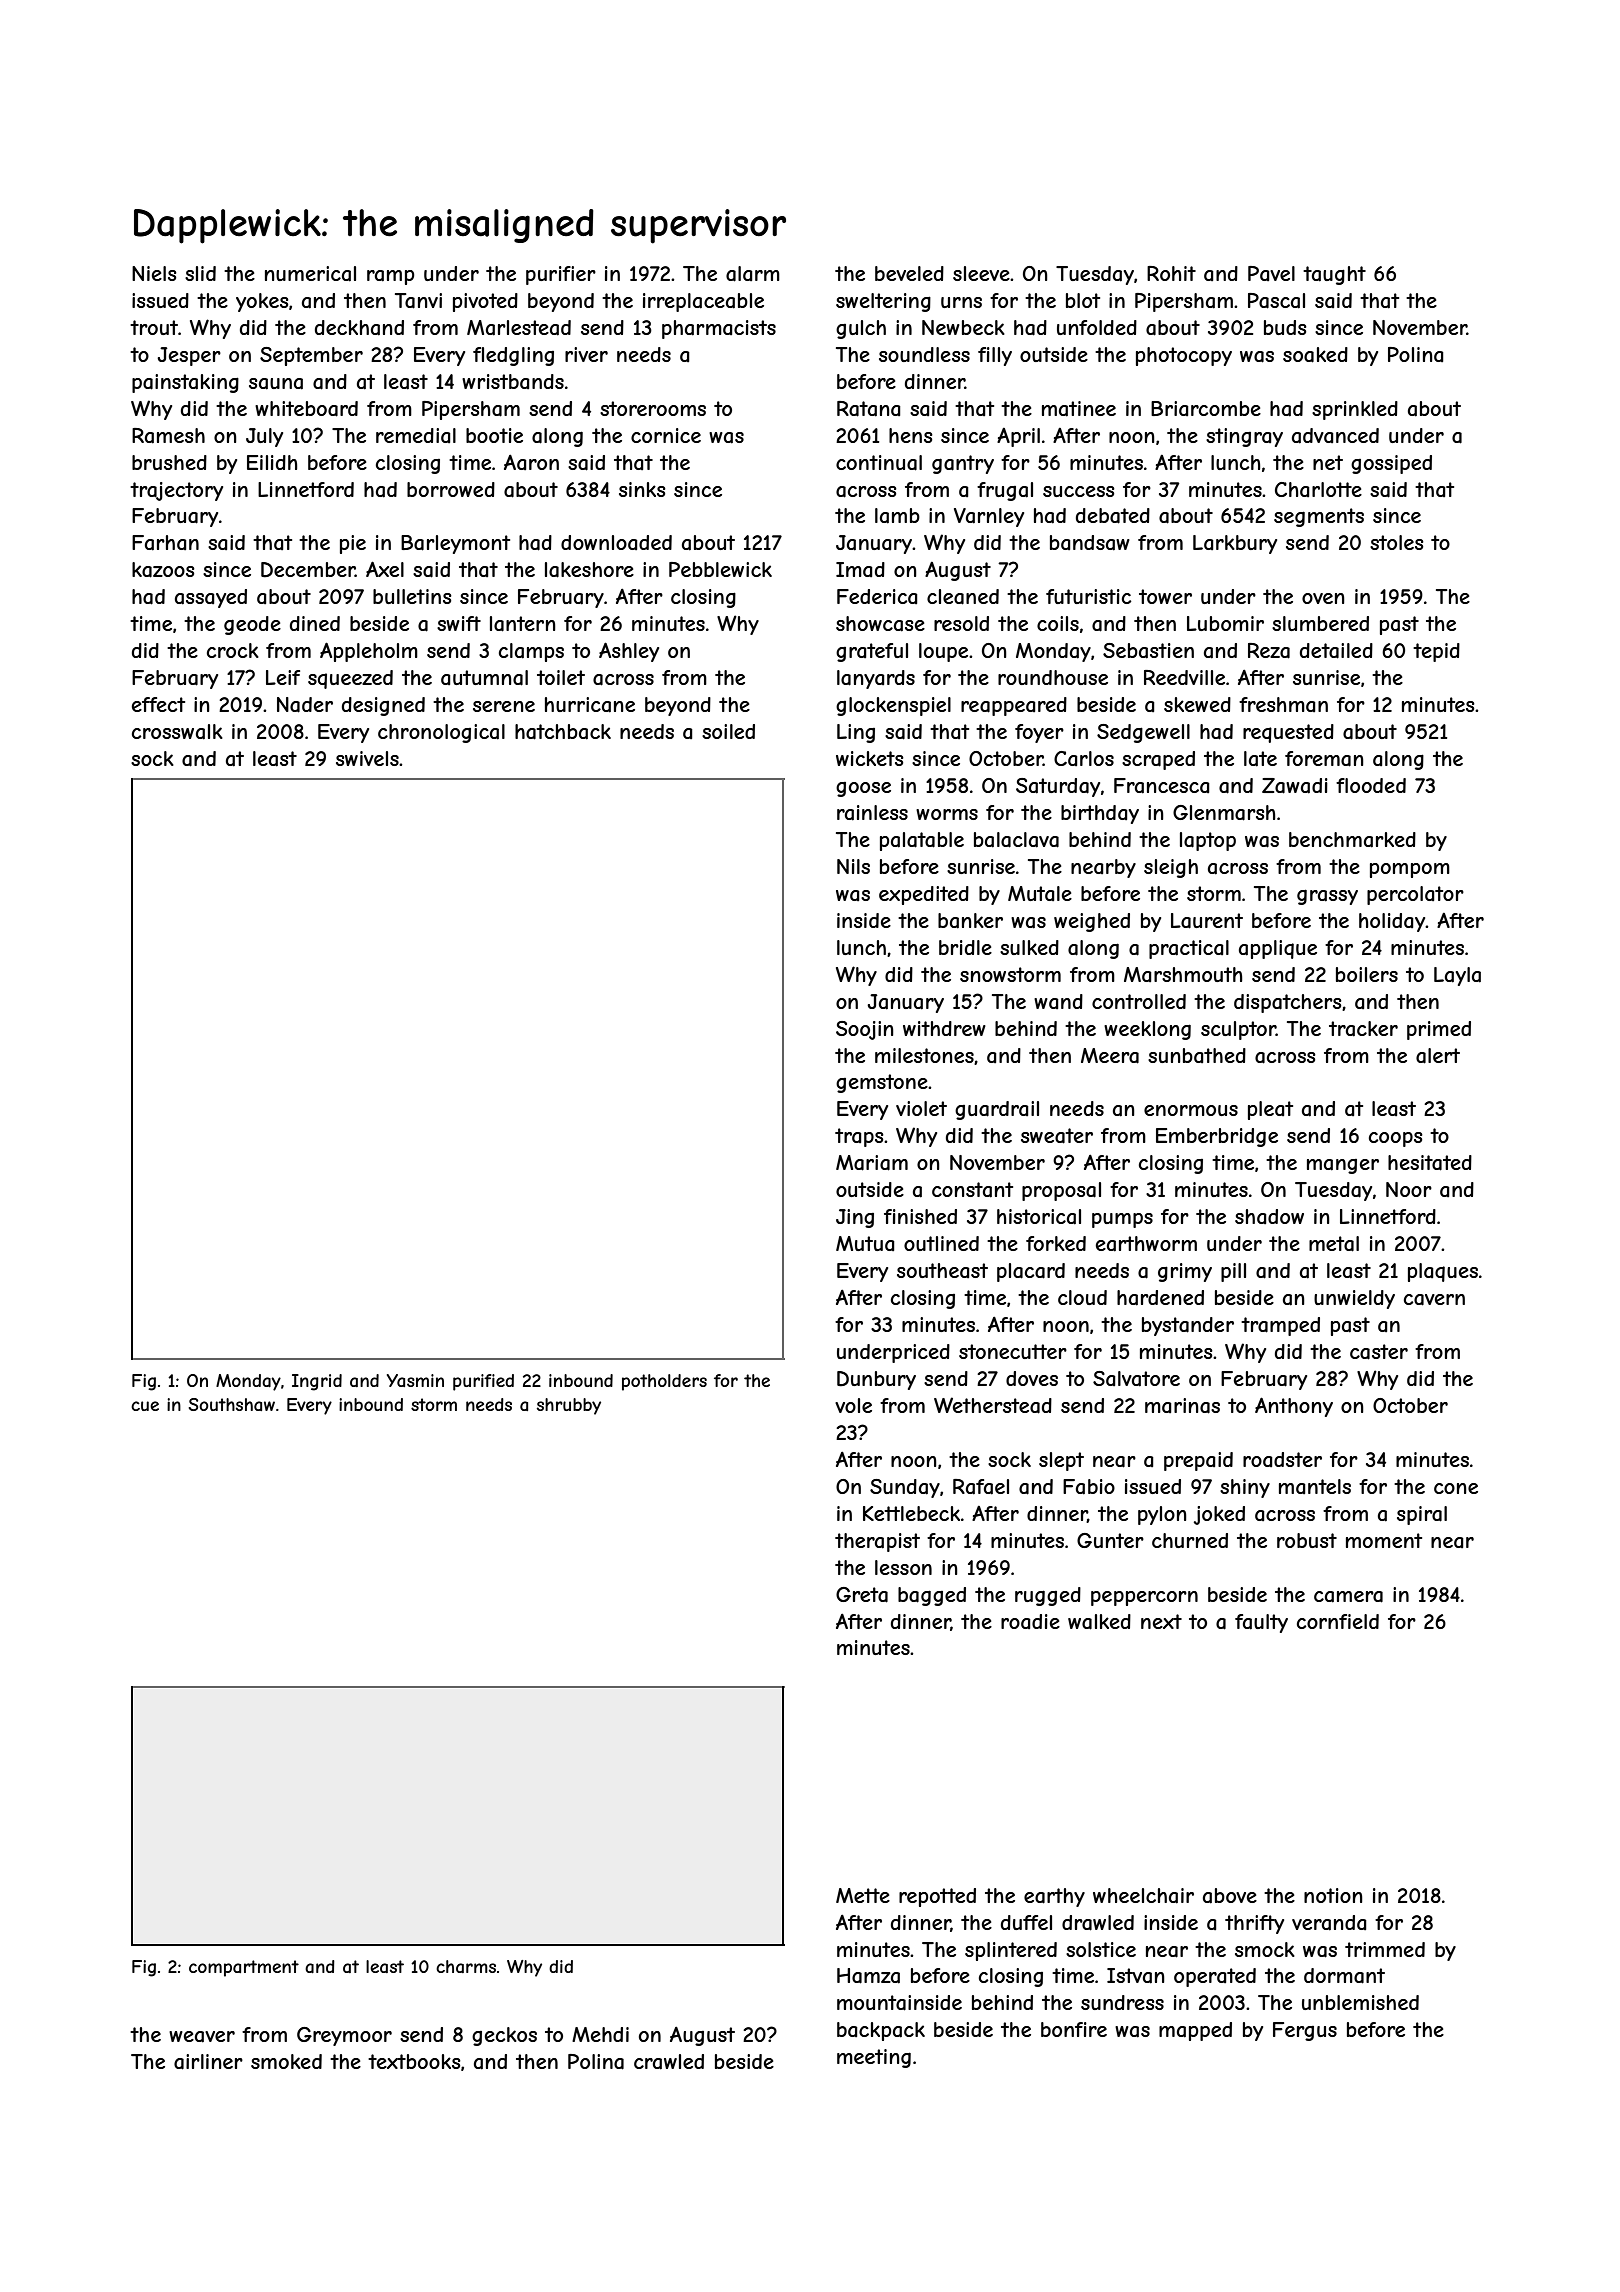 The height and width of the screenshot is (2292, 1620). I want to click on swivels, so click(367, 758).
